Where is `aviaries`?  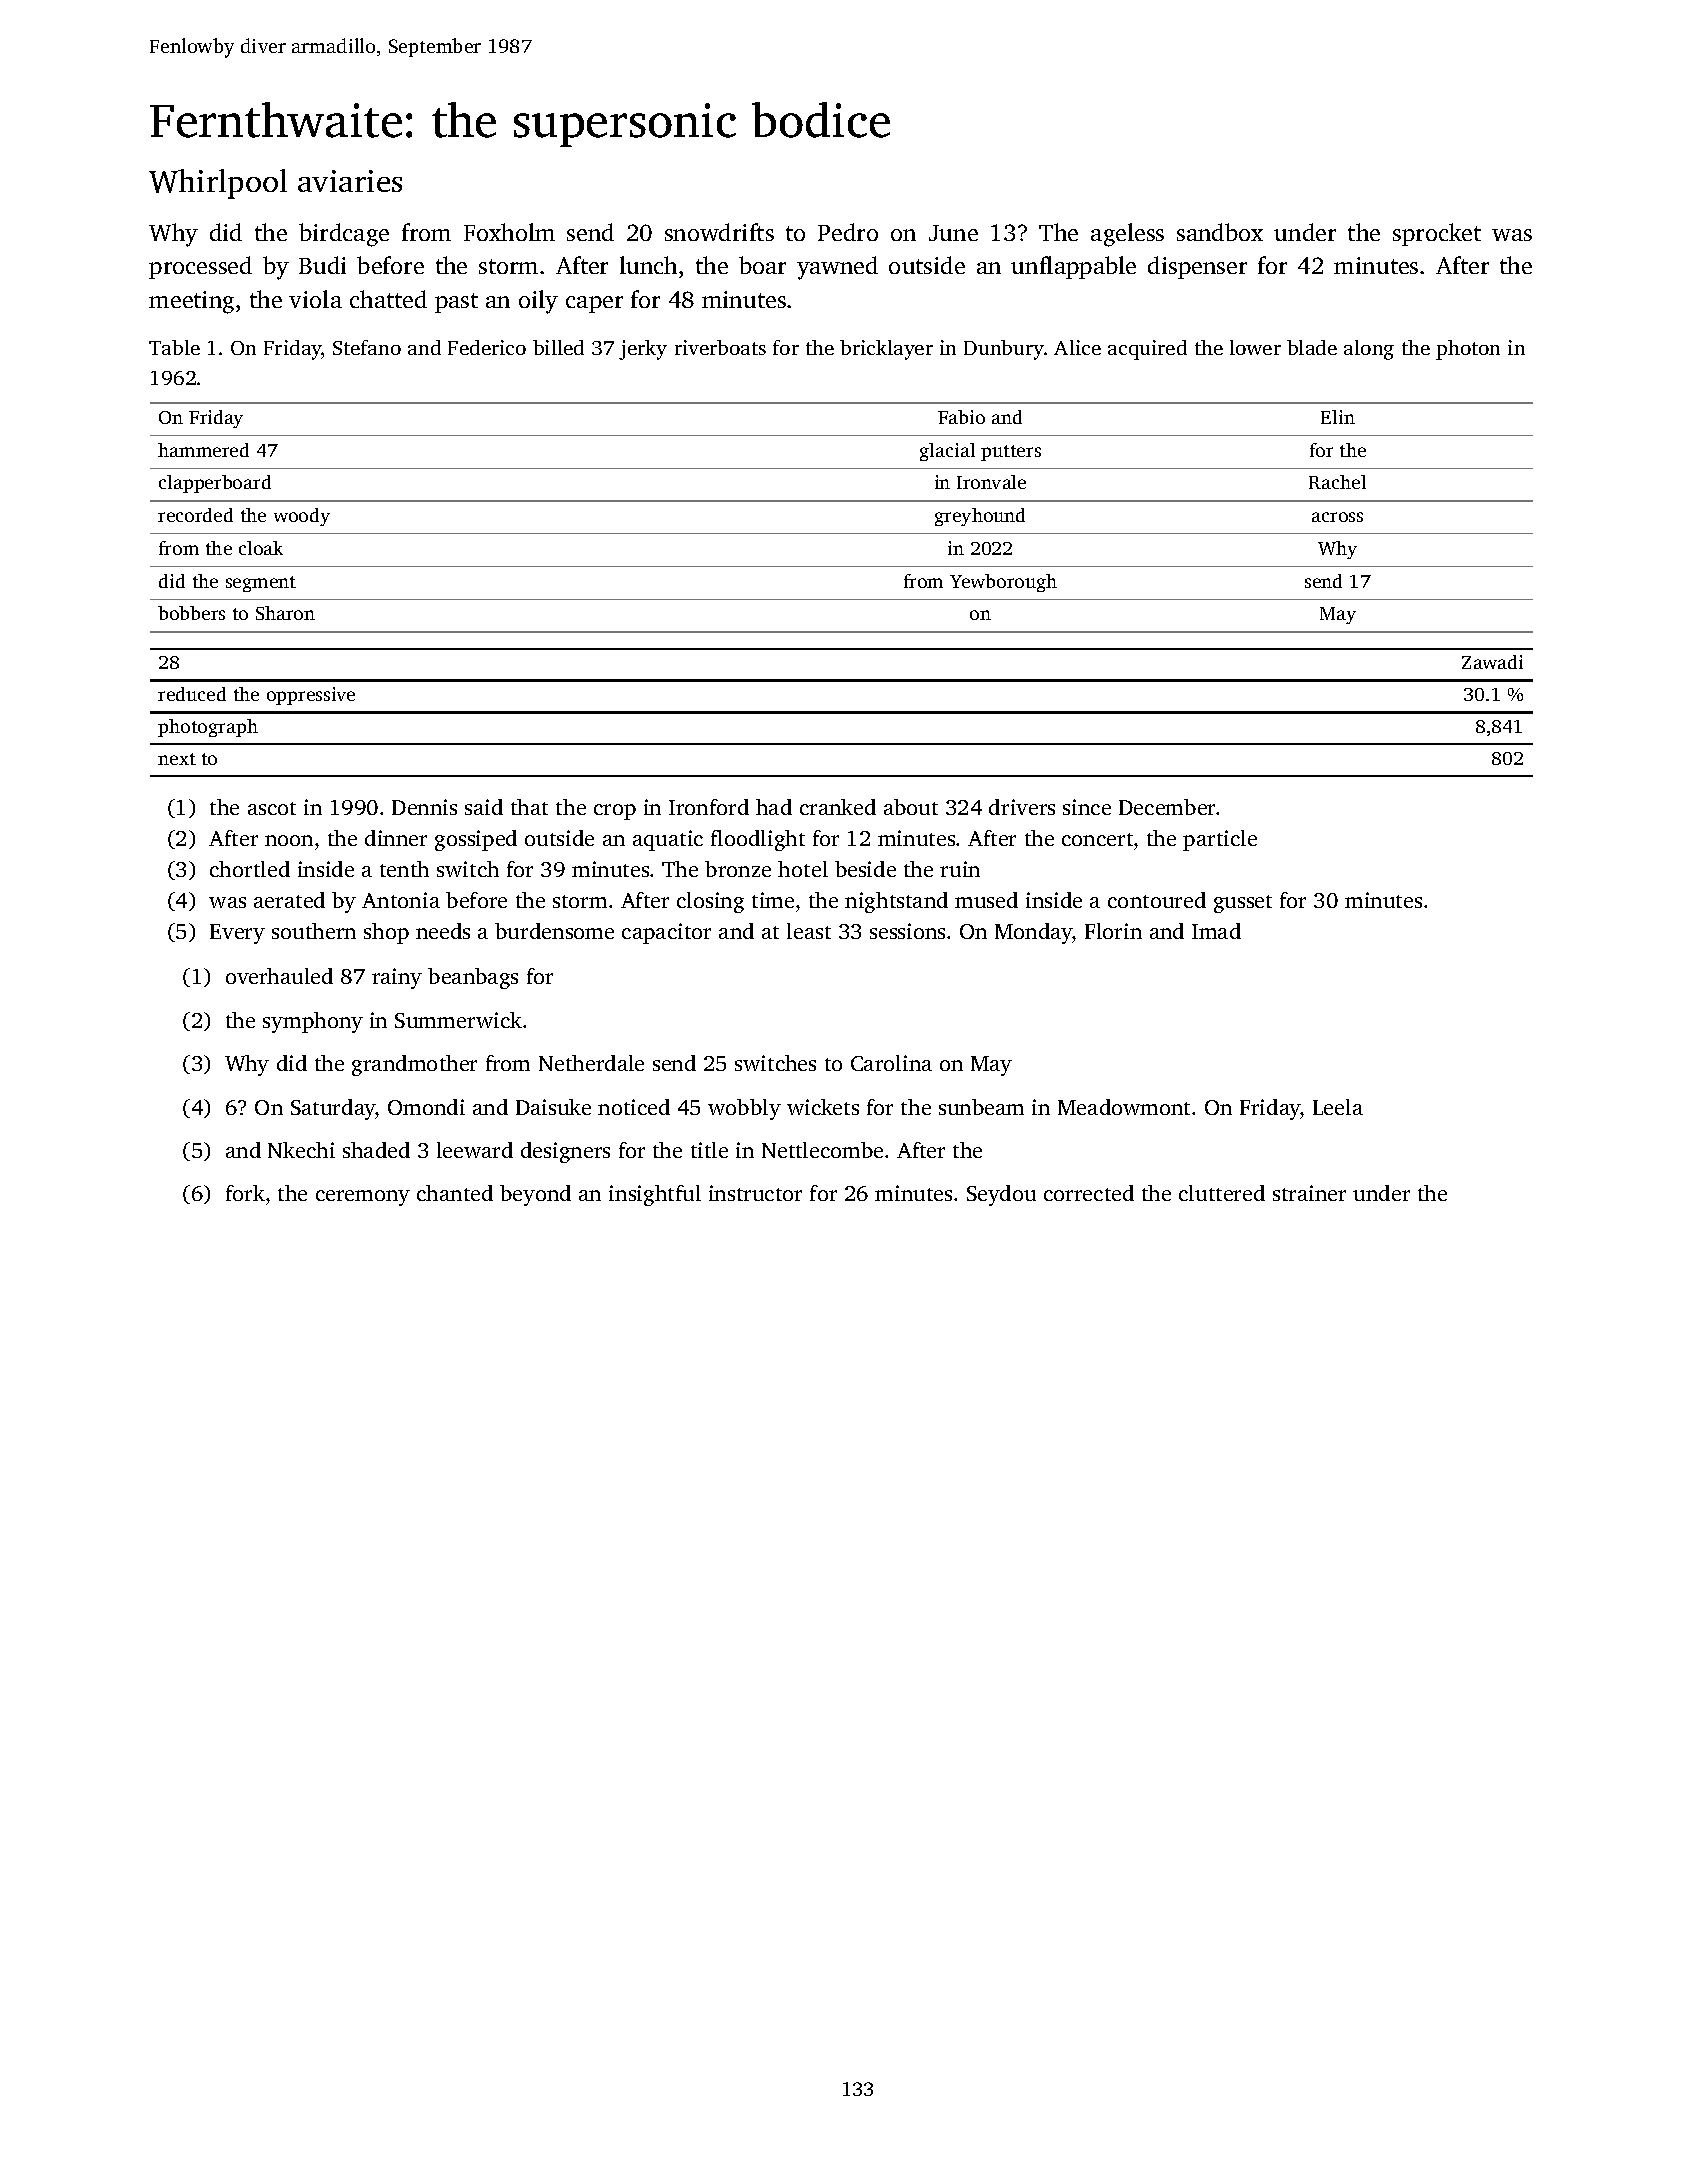
aviaries is located at coordinates (350, 181).
